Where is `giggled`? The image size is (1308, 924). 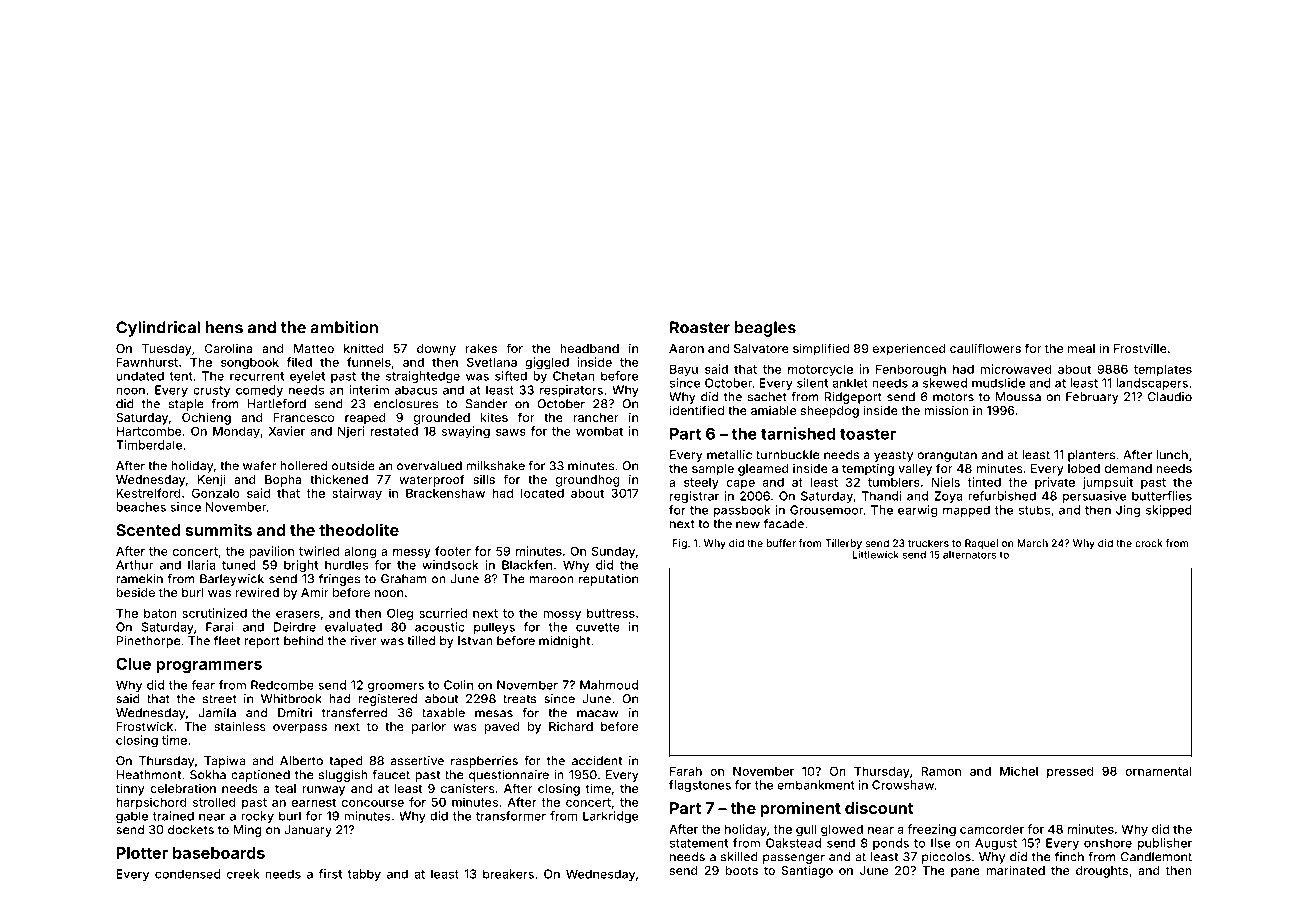
giggled is located at coordinates (547, 363).
